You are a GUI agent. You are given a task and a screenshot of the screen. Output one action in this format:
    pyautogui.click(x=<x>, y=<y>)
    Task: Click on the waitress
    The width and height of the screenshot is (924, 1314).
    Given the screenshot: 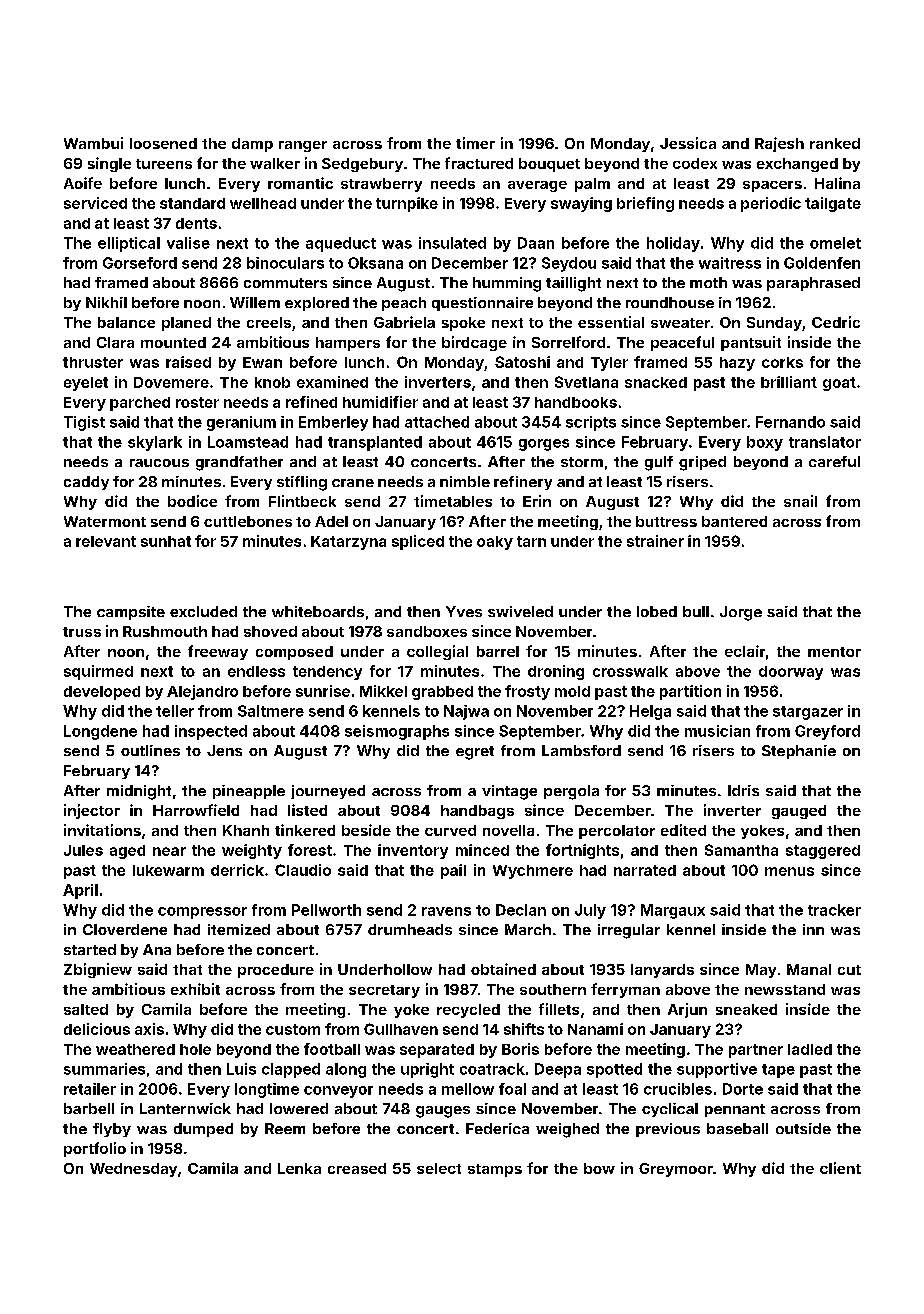 What is the action you would take?
    pyautogui.click(x=730, y=263)
